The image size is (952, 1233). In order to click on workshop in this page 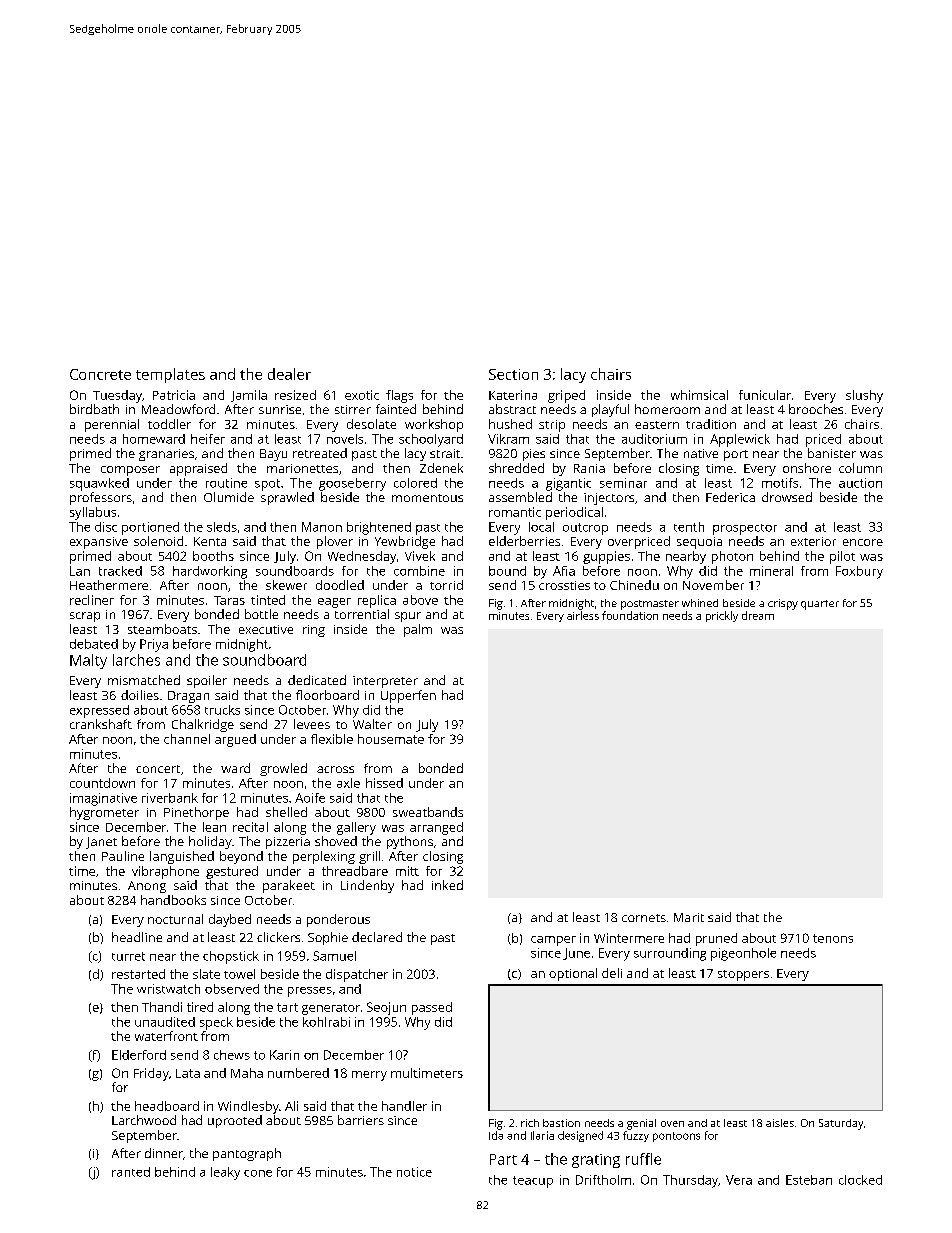, I will do `click(434, 425)`.
